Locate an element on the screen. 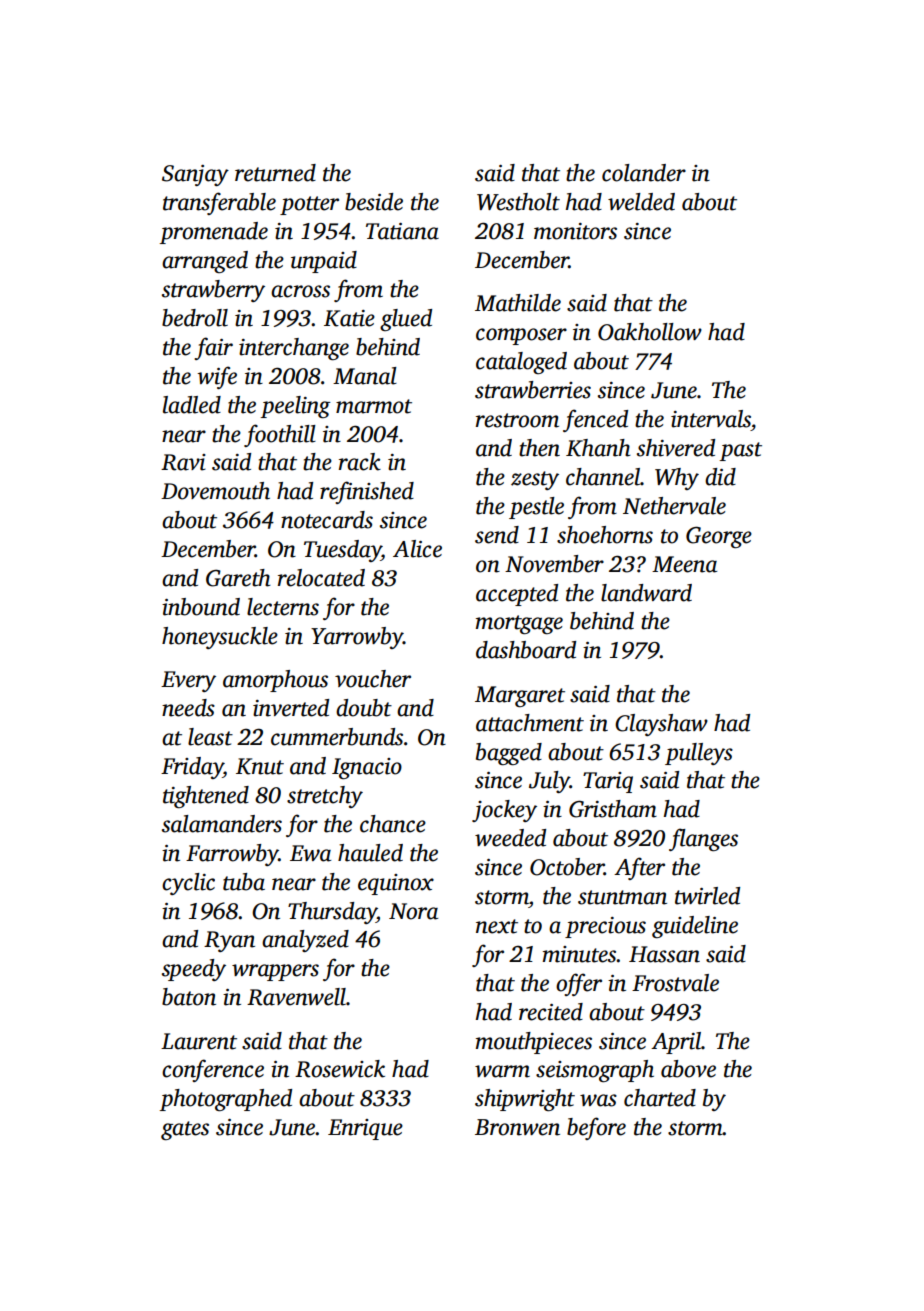 Image resolution: width=924 pixels, height=1311 pixels. Dovemouth is located at coordinates (215, 491).
